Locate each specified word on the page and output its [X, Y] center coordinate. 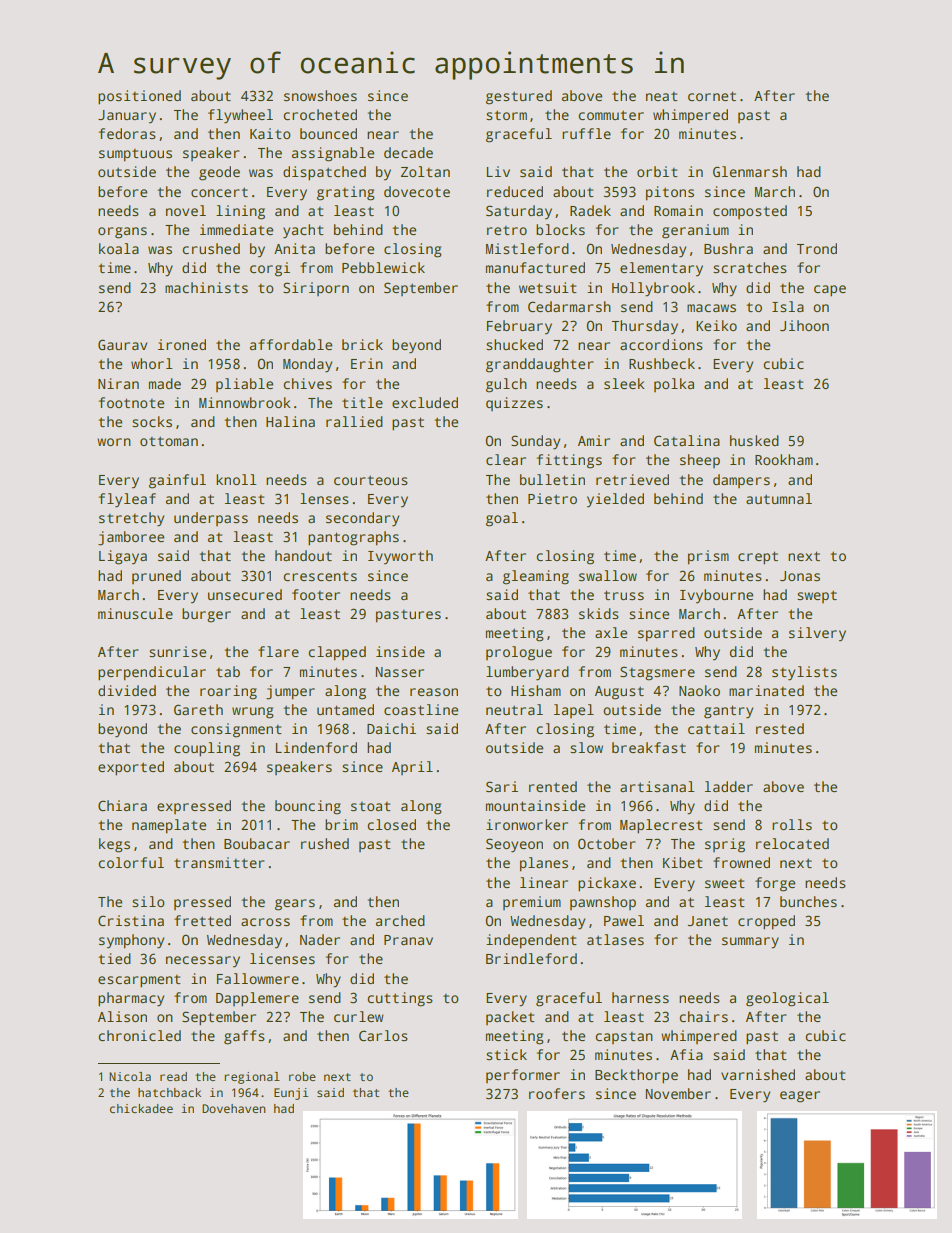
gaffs [244, 1037]
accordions [661, 344]
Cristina [131, 920]
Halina [290, 421]
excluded [425, 402]
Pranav [408, 940]
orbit [657, 171]
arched [400, 920]
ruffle [586, 133]
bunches [808, 901]
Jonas [800, 576]
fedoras [127, 133]
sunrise [177, 651]
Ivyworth [400, 557]
